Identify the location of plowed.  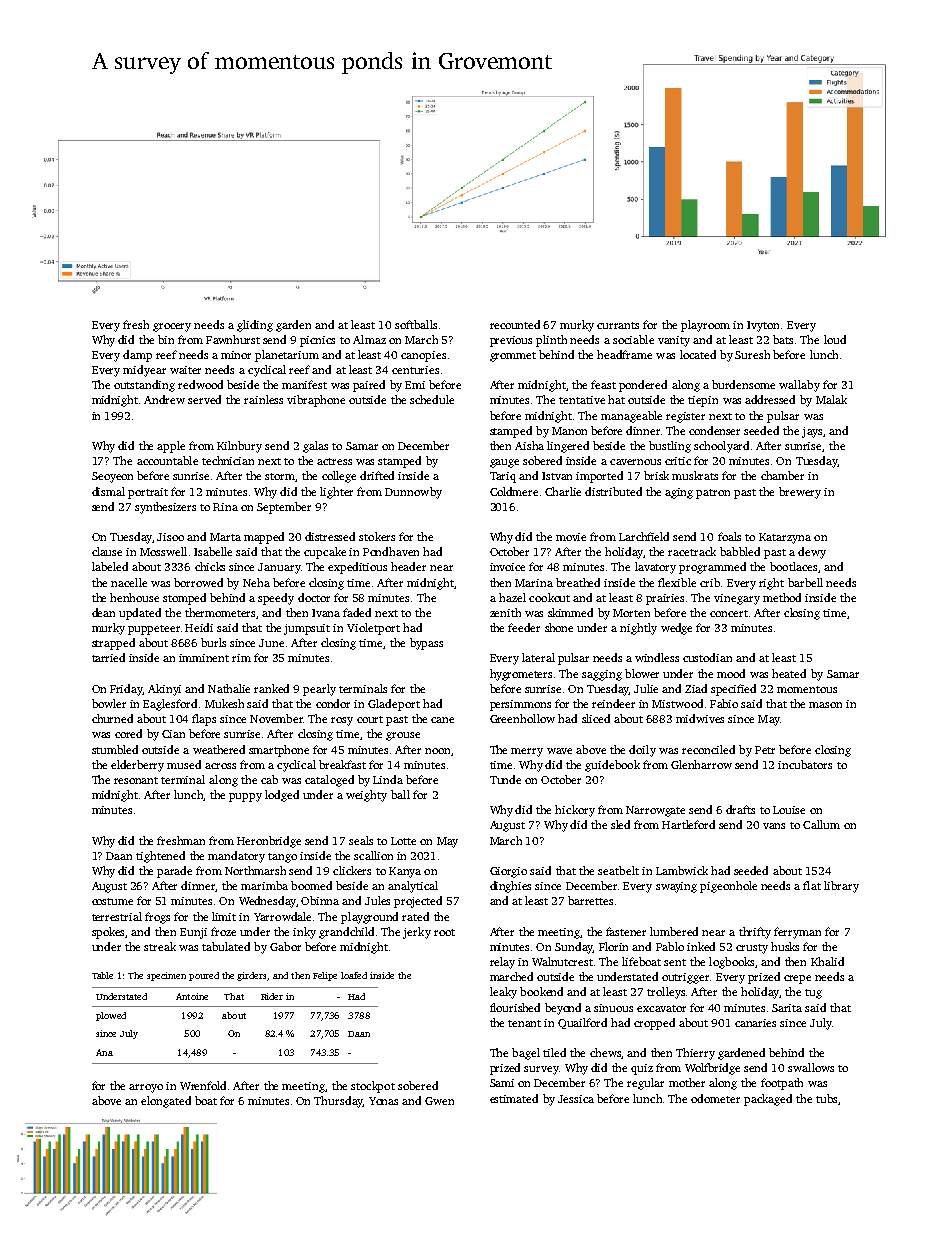
(111, 1016).
